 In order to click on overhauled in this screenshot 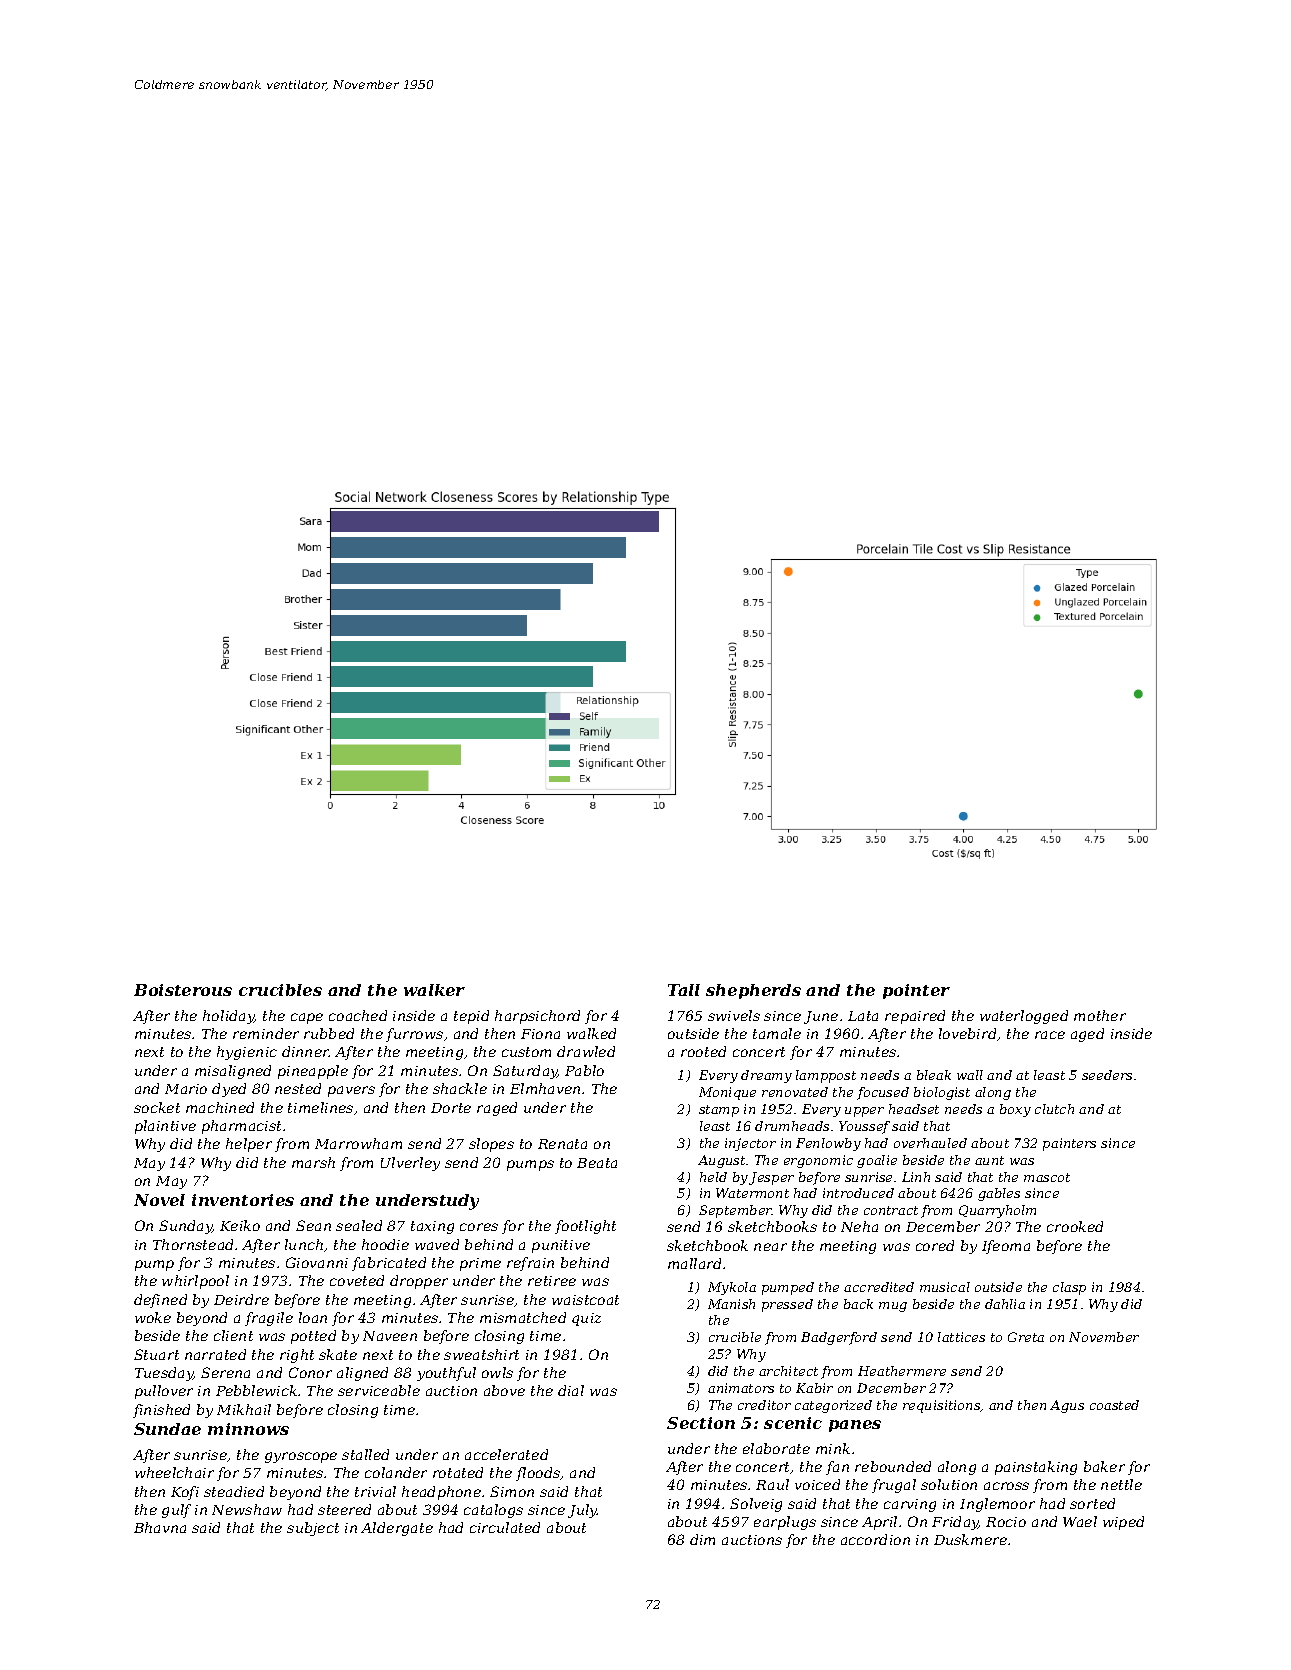, I will do `click(930, 1143)`.
